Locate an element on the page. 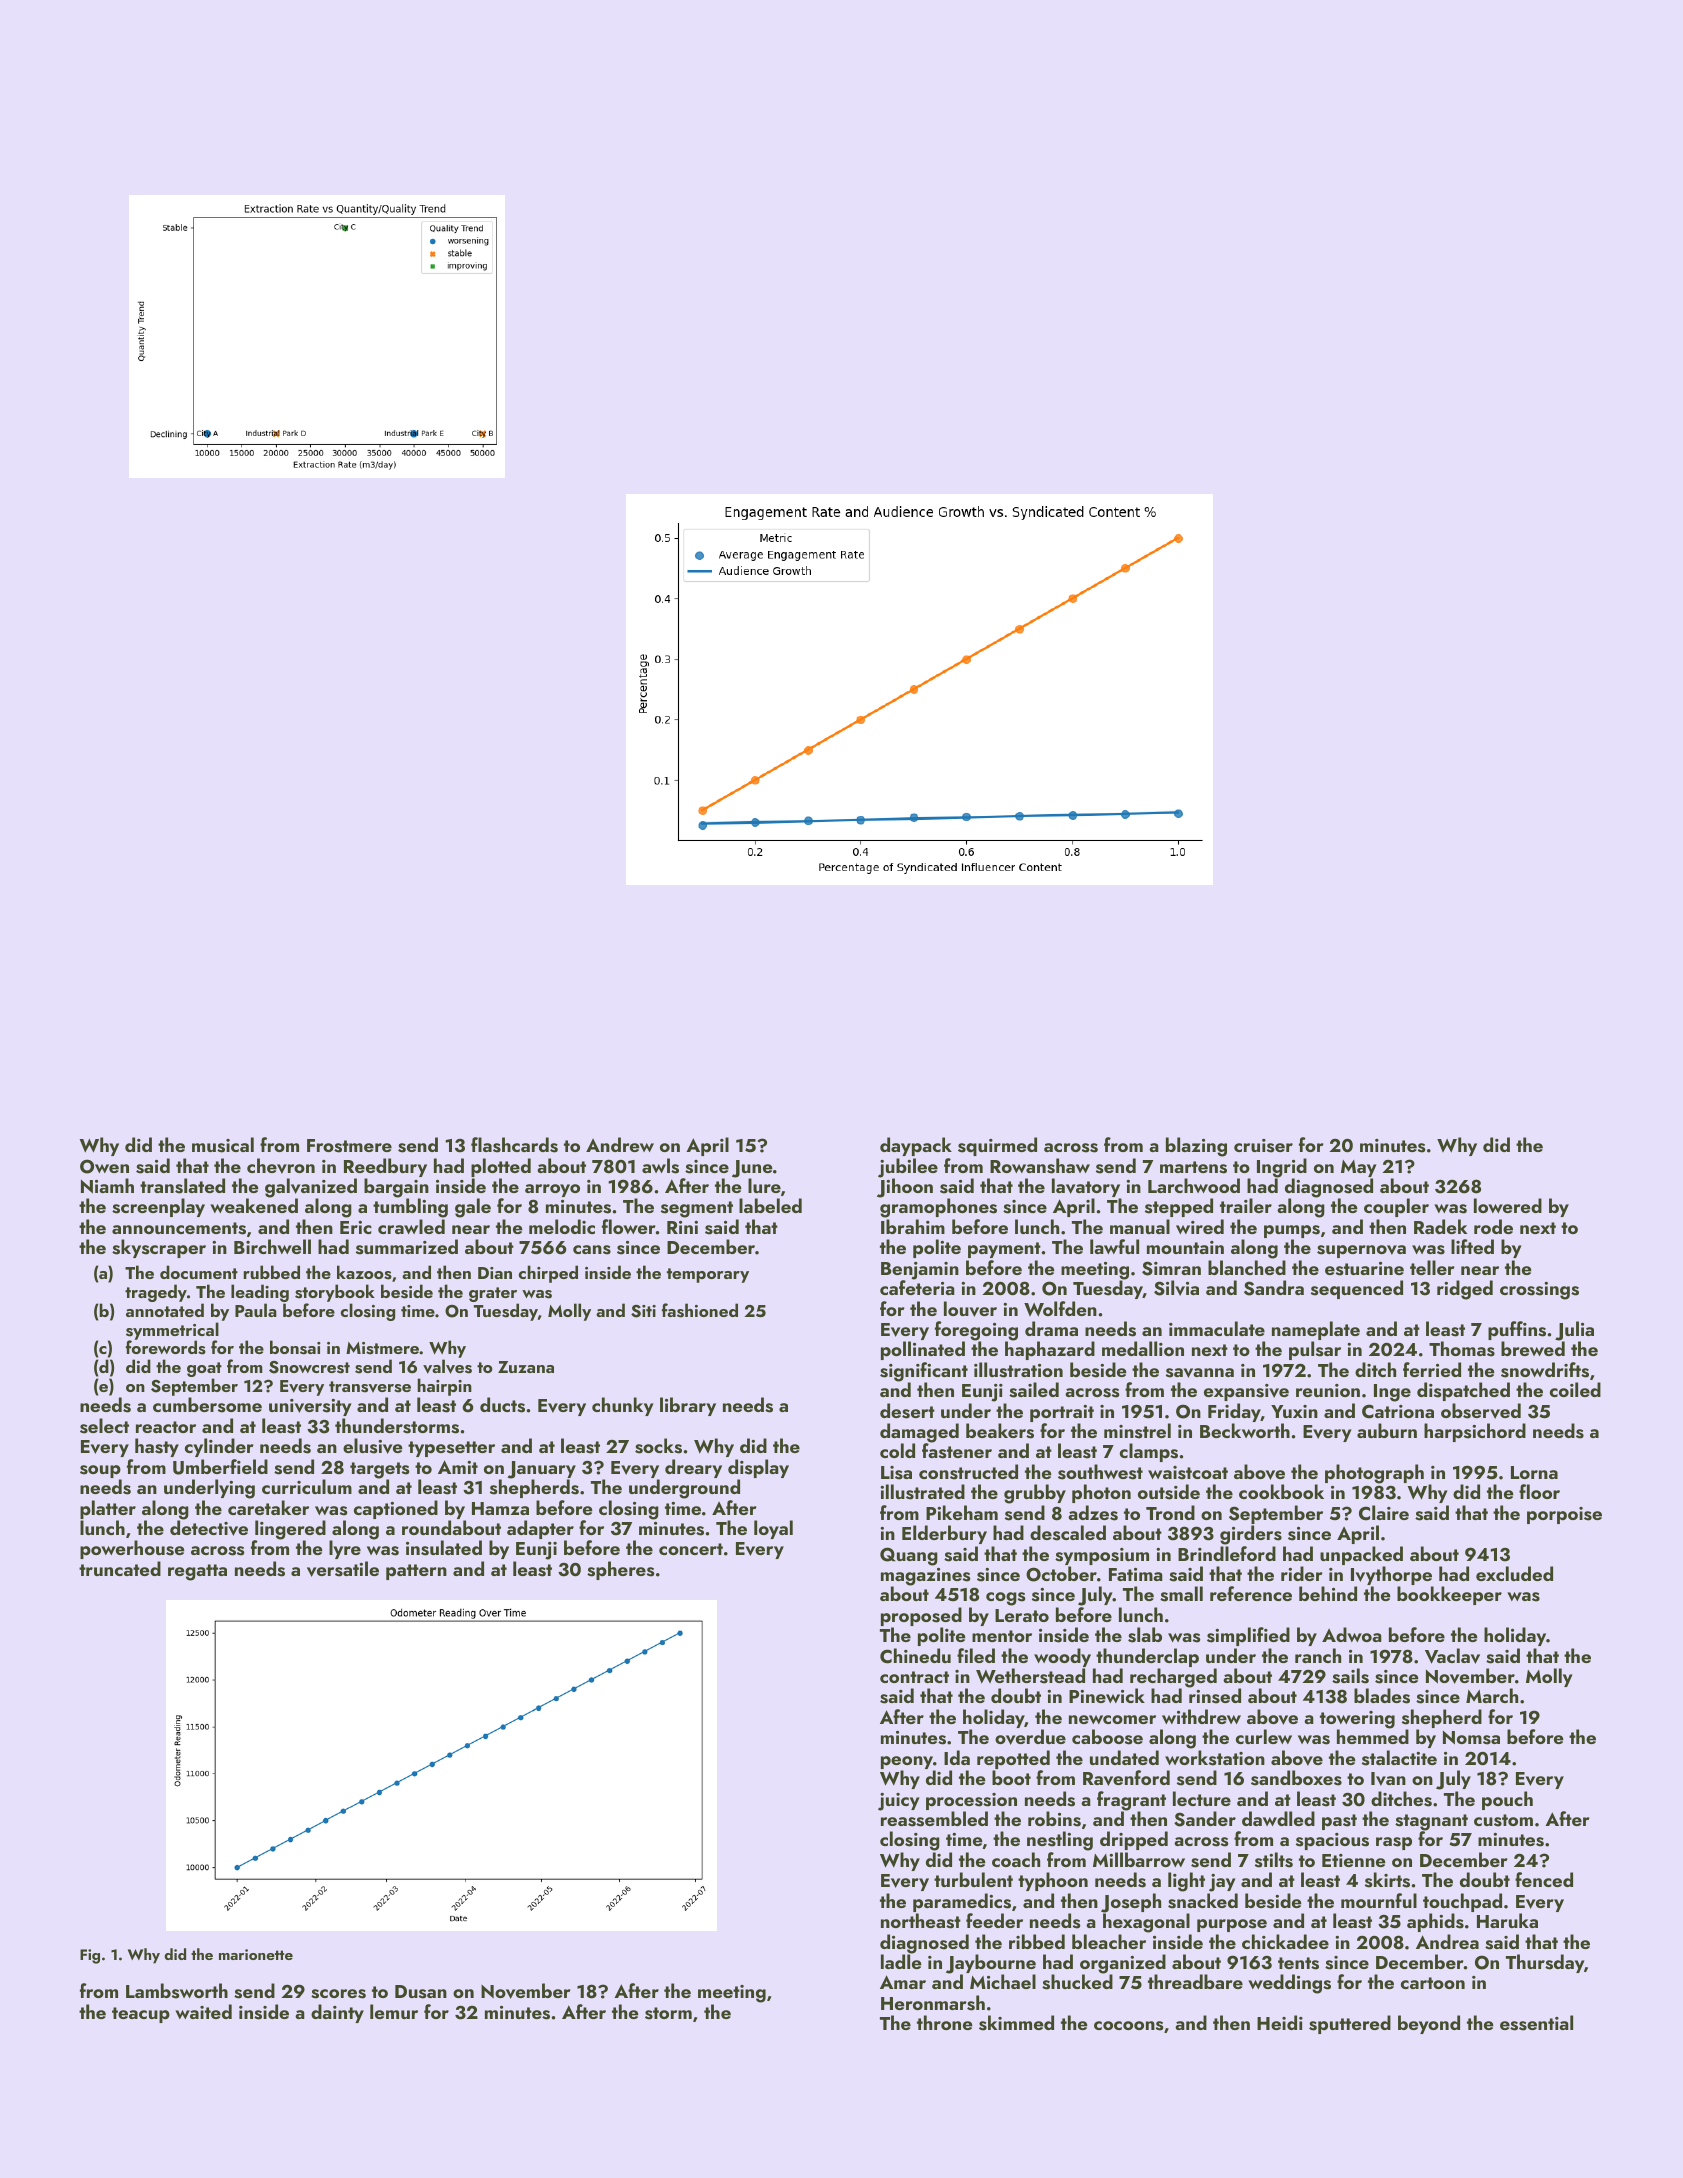 This document has height=2178, width=1683. spheres is located at coordinates (620, 1570).
